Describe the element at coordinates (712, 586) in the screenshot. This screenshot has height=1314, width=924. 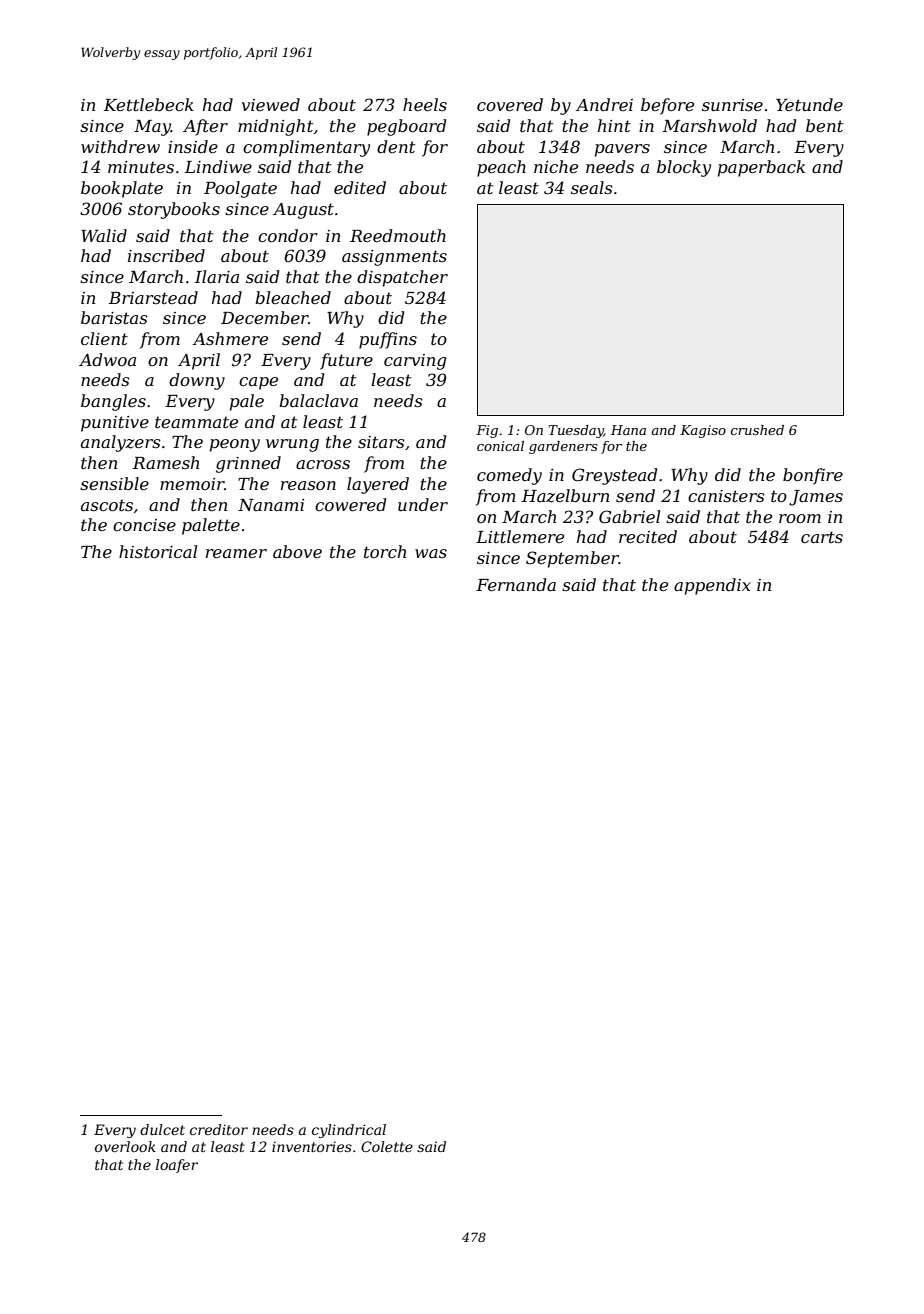
I see `appendix` at that location.
